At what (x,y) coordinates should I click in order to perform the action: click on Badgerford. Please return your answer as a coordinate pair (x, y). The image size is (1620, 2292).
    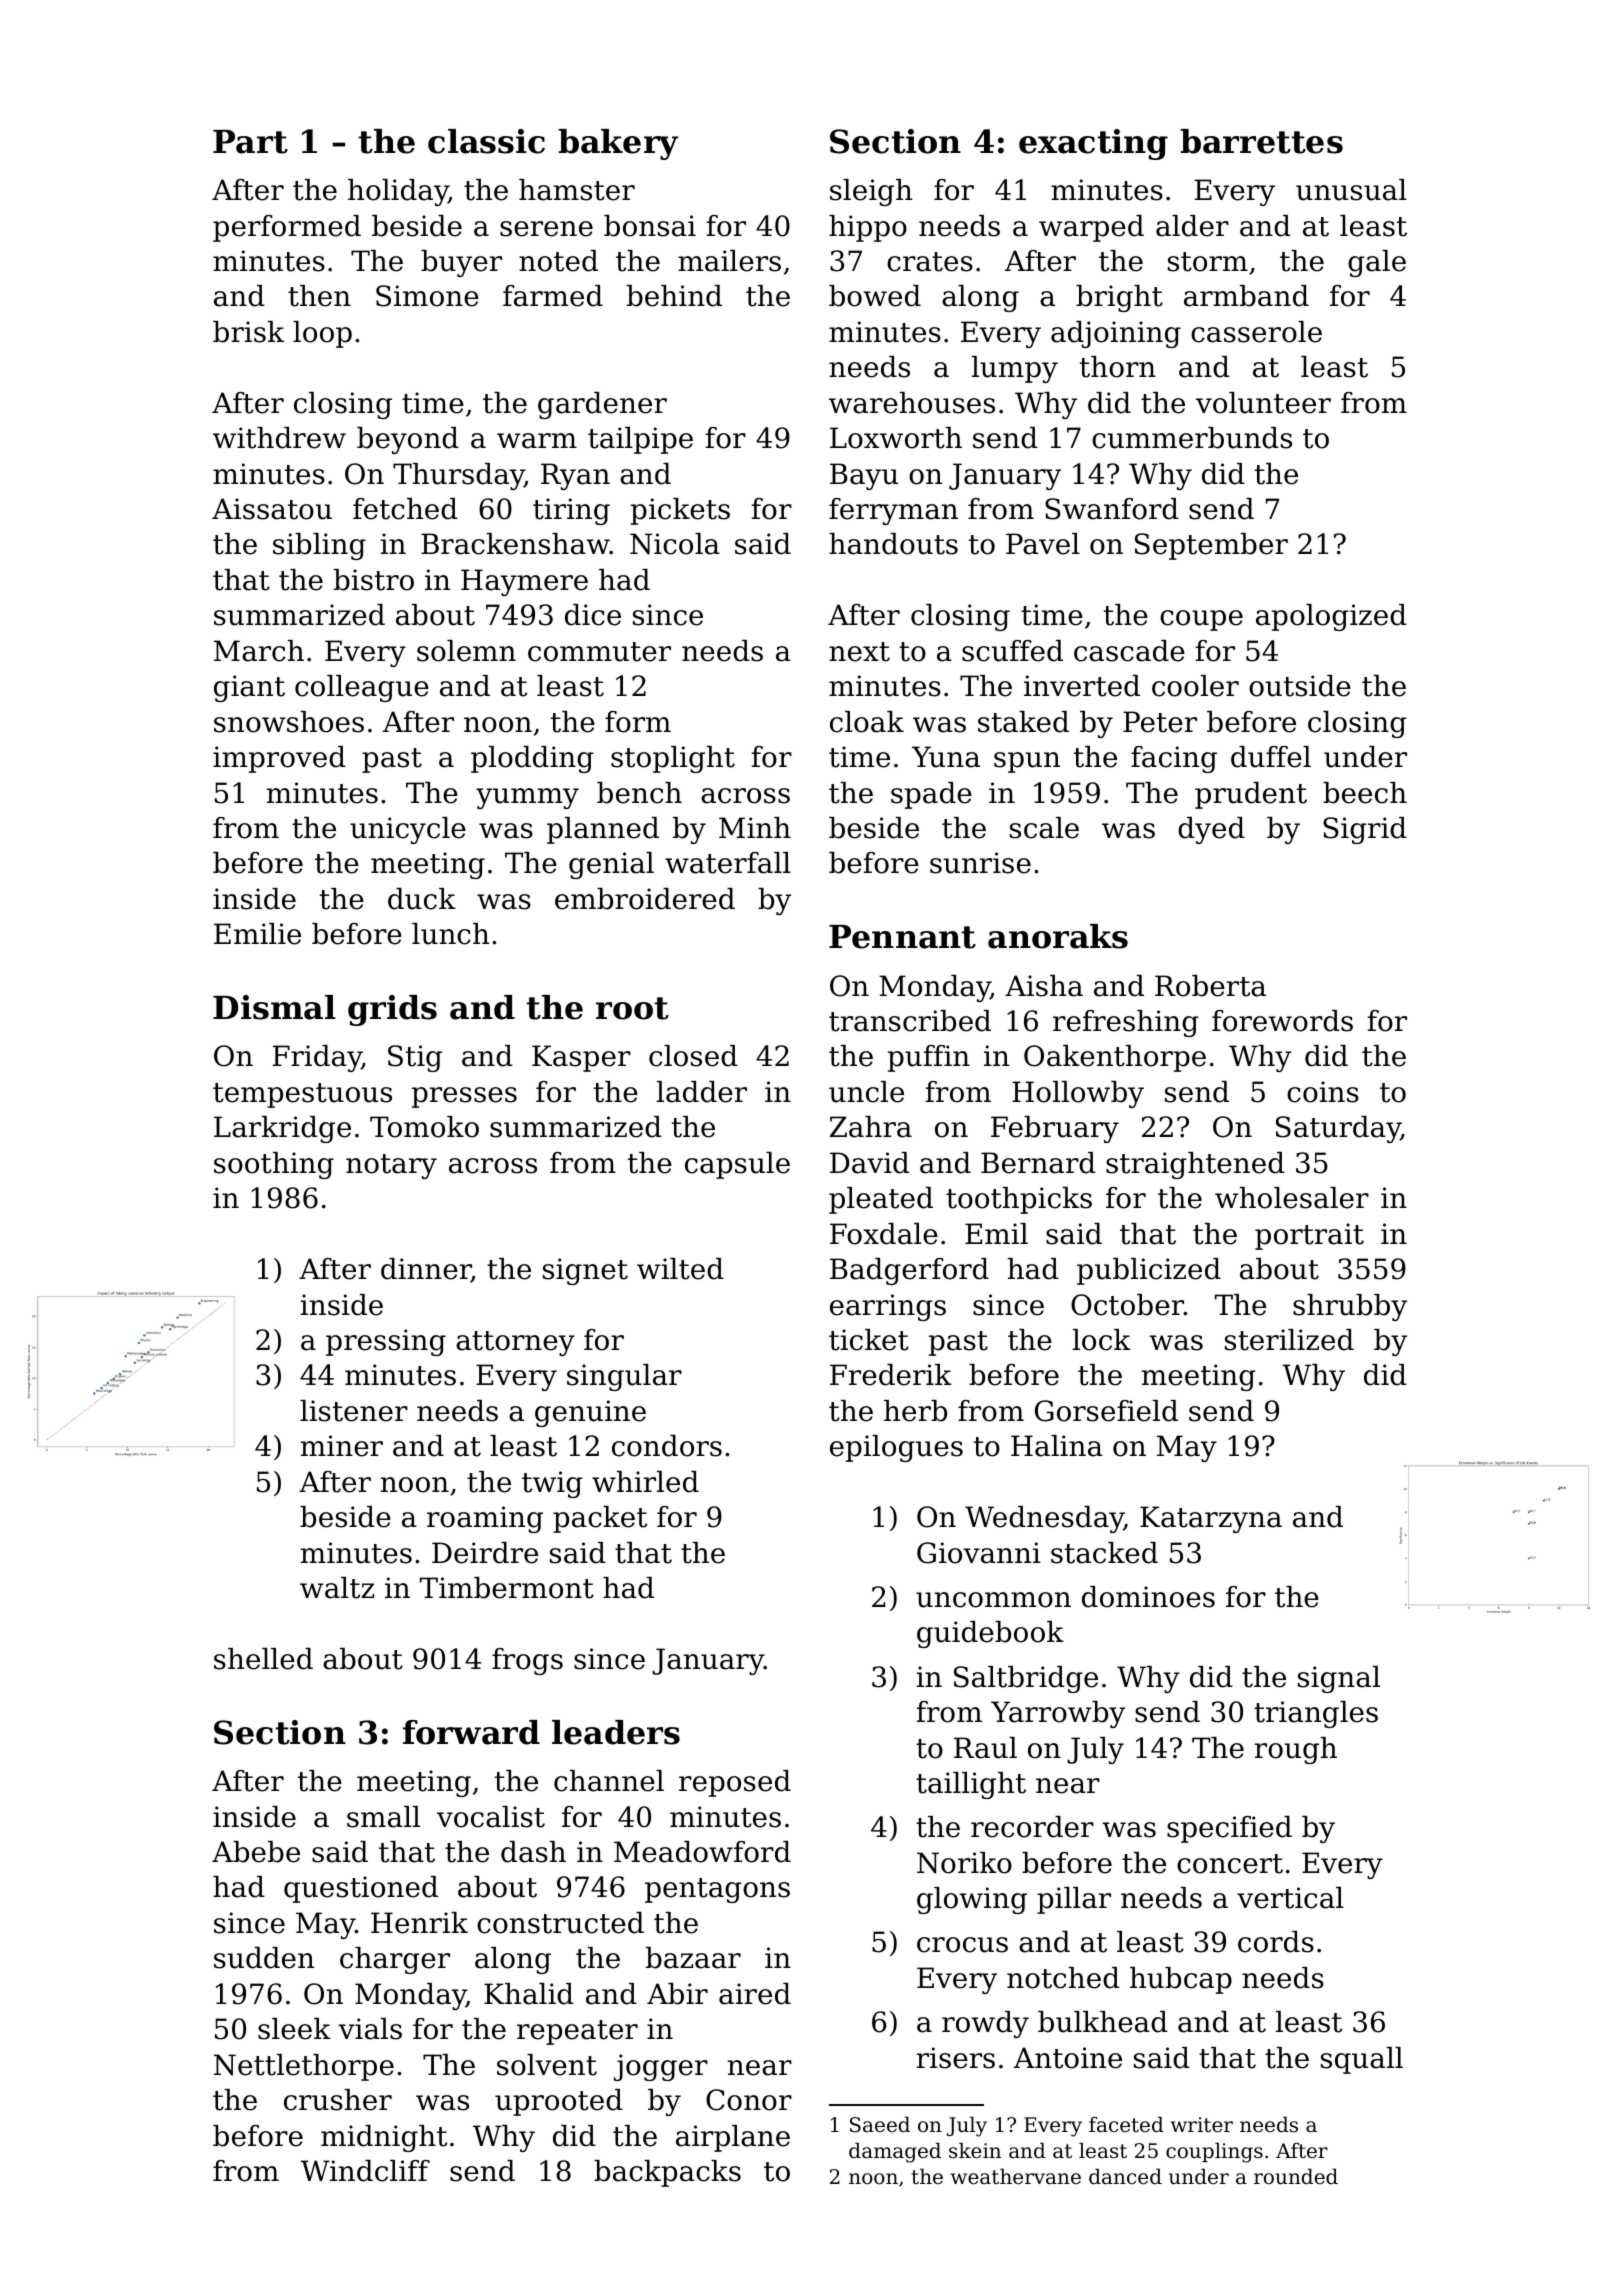
    Looking at the image, I should click on (909, 1271).
